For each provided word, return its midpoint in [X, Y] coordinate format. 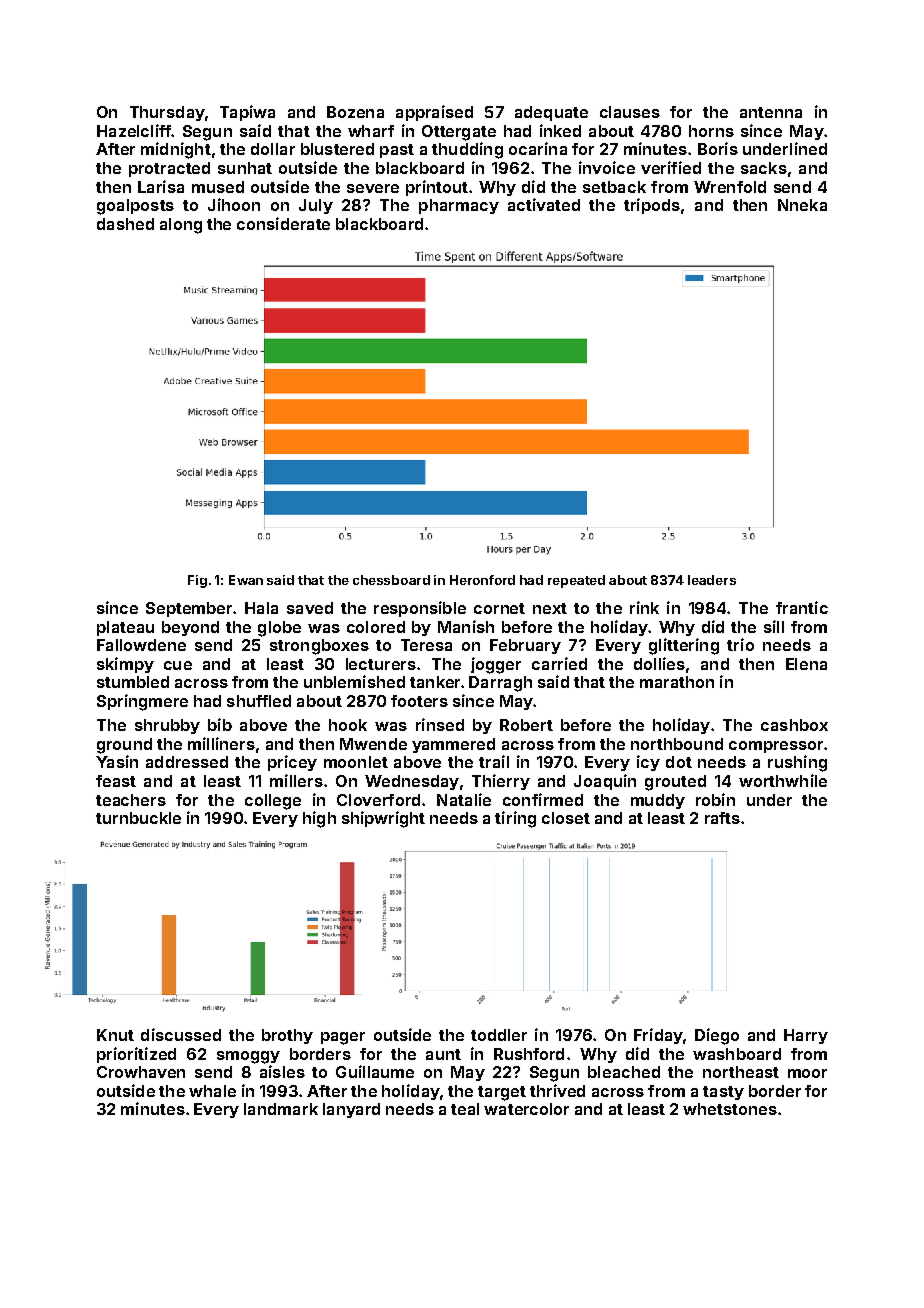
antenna [771, 112]
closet [566, 818]
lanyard [351, 1110]
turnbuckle [138, 818]
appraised [434, 113]
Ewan [246, 580]
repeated [576, 581]
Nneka [802, 205]
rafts [722, 818]
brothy [287, 1036]
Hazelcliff [134, 130]
